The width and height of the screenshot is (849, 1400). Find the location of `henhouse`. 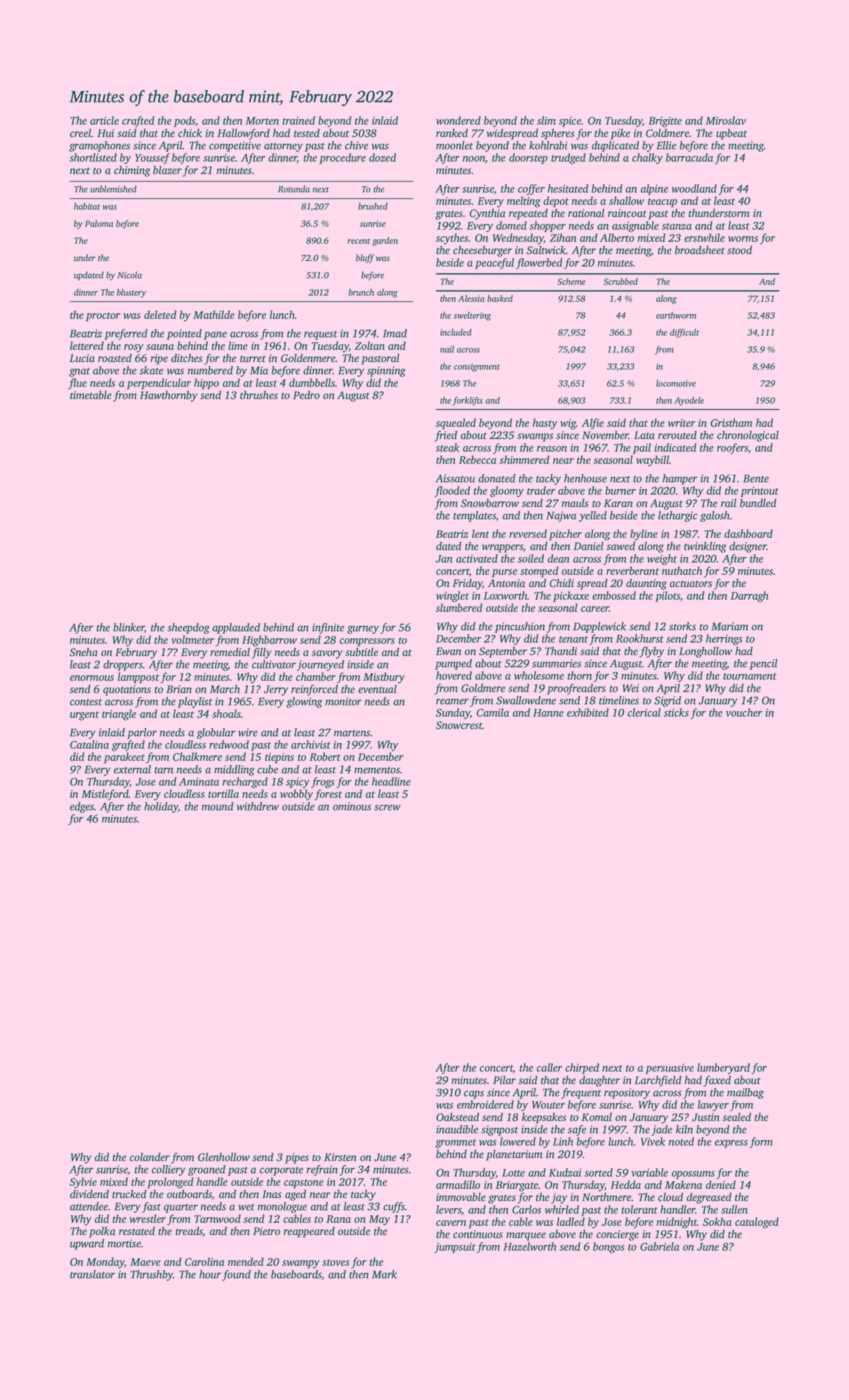

henhouse is located at coordinates (585, 478).
